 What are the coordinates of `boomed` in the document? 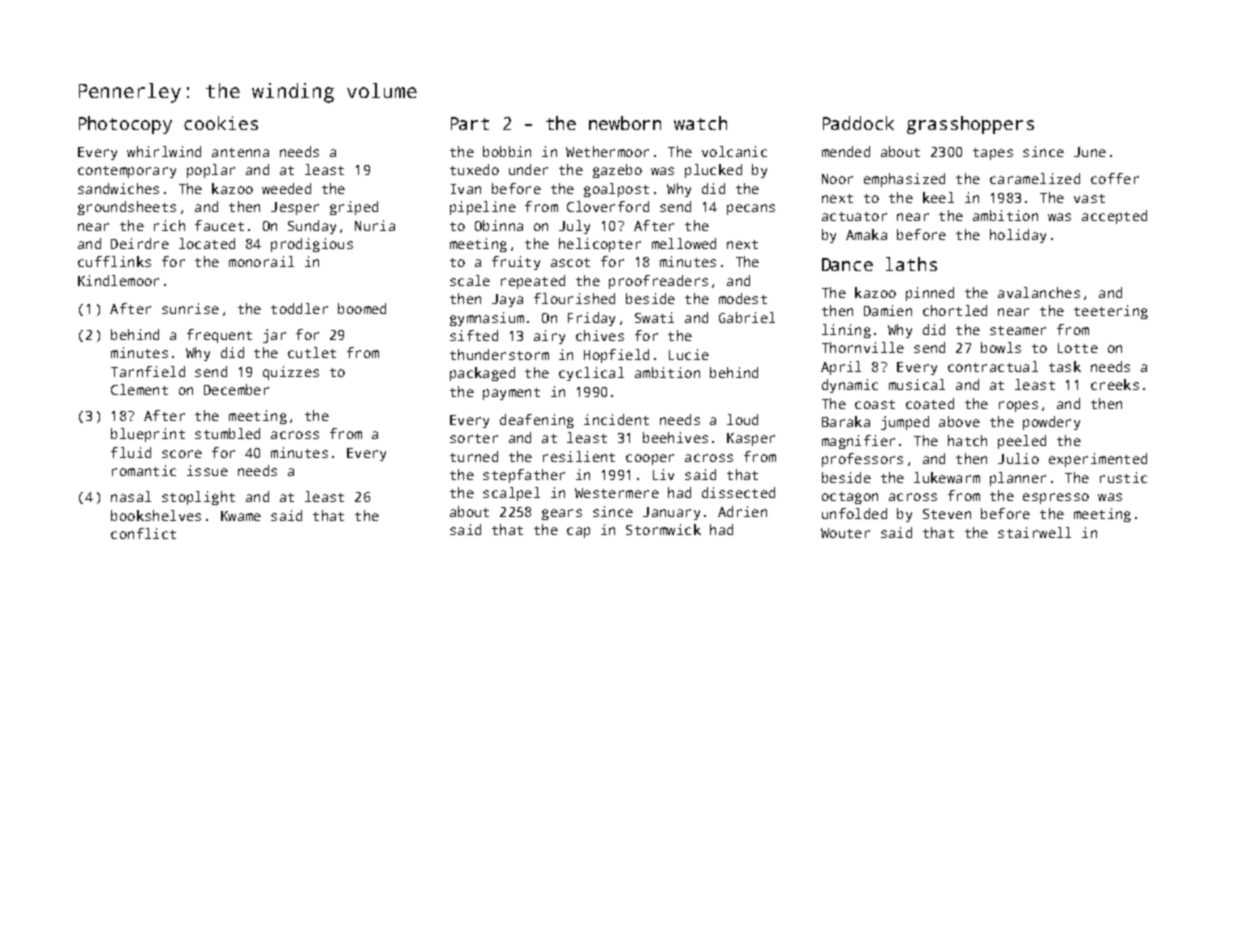 It's located at (362, 308).
